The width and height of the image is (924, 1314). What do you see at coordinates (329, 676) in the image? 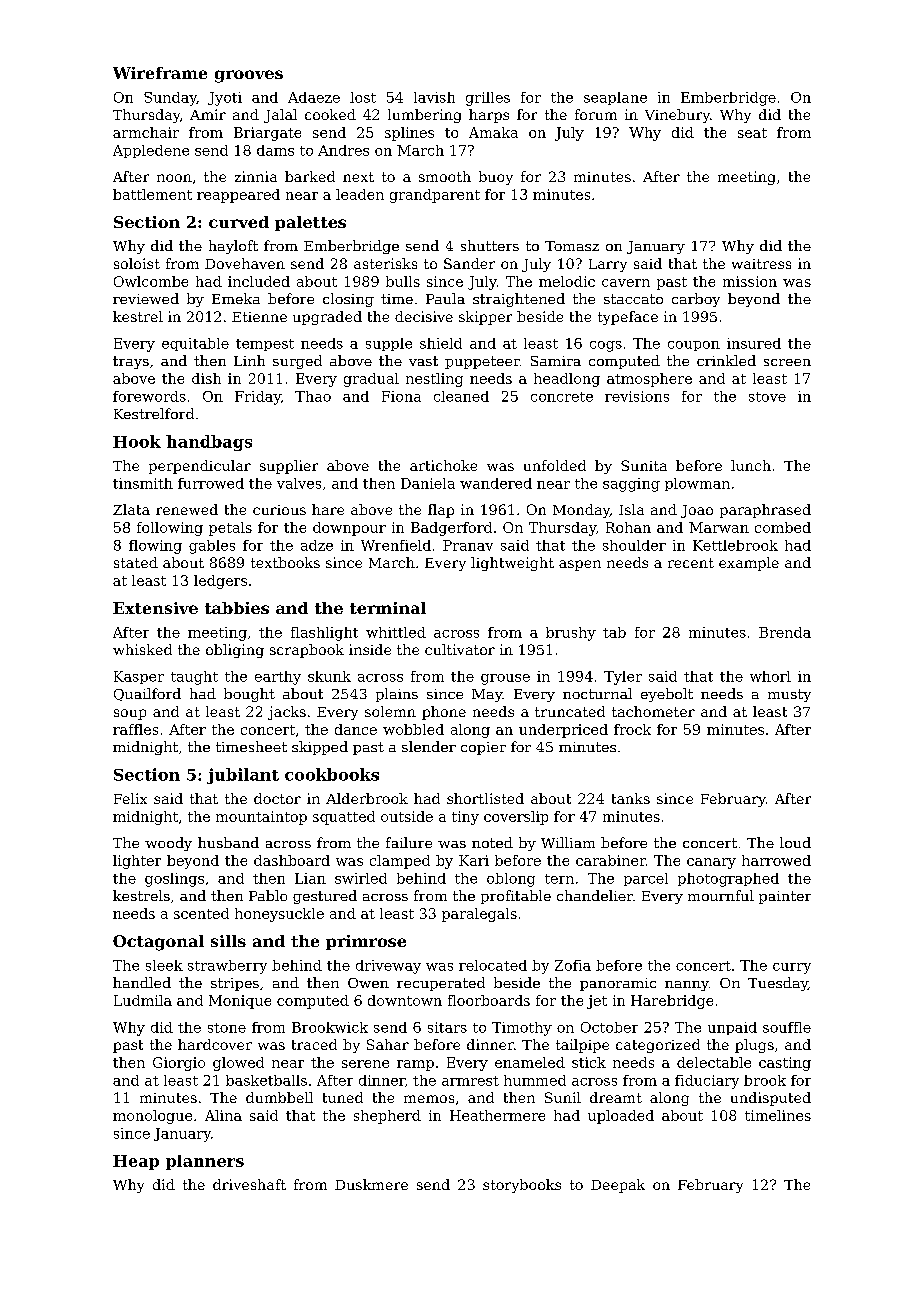
I see `skunk` at bounding box center [329, 676].
